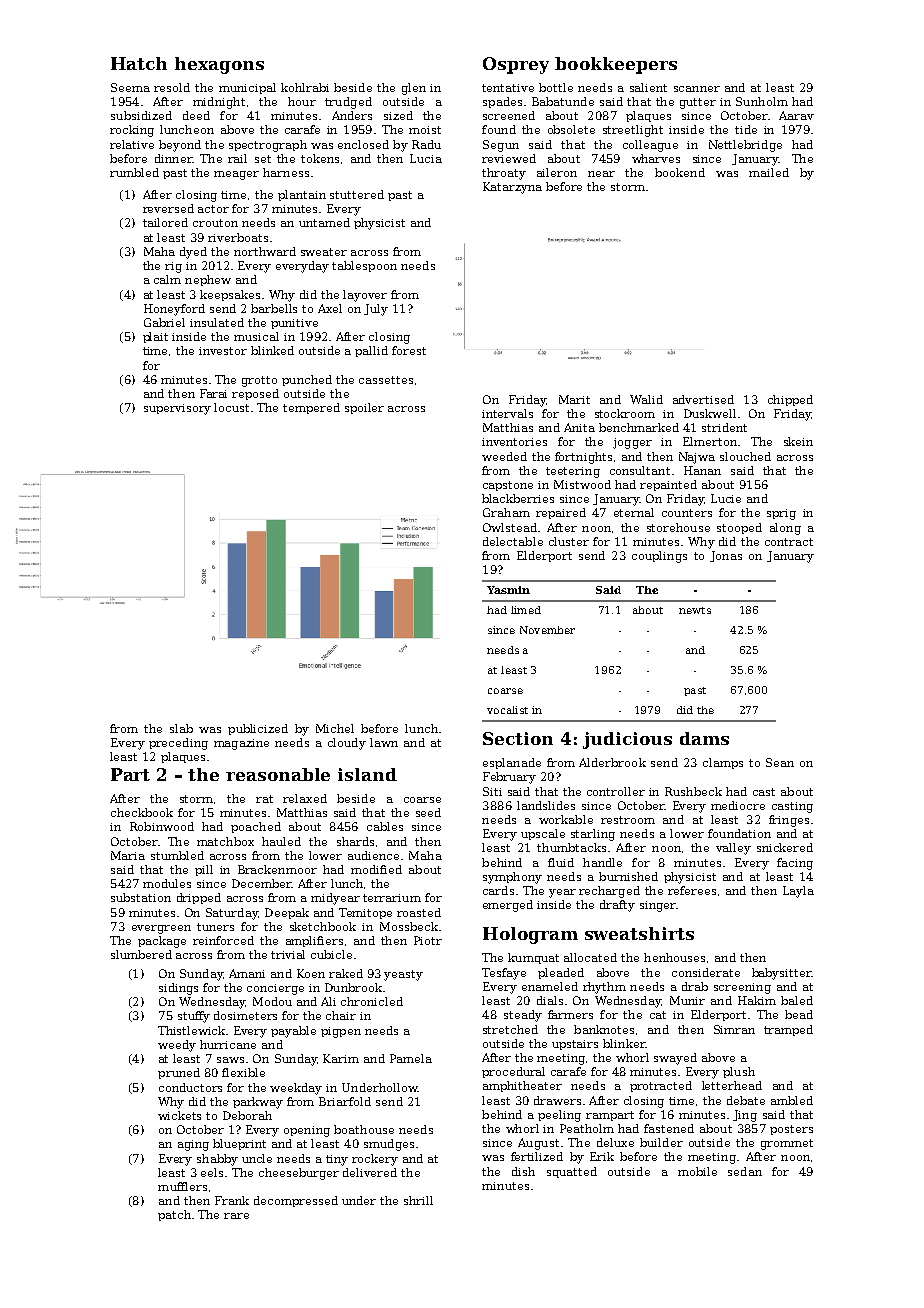 Image resolution: width=924 pixels, height=1308 pixels. Describe the element at coordinates (516, 65) in the image. I see `Osprey` at that location.
